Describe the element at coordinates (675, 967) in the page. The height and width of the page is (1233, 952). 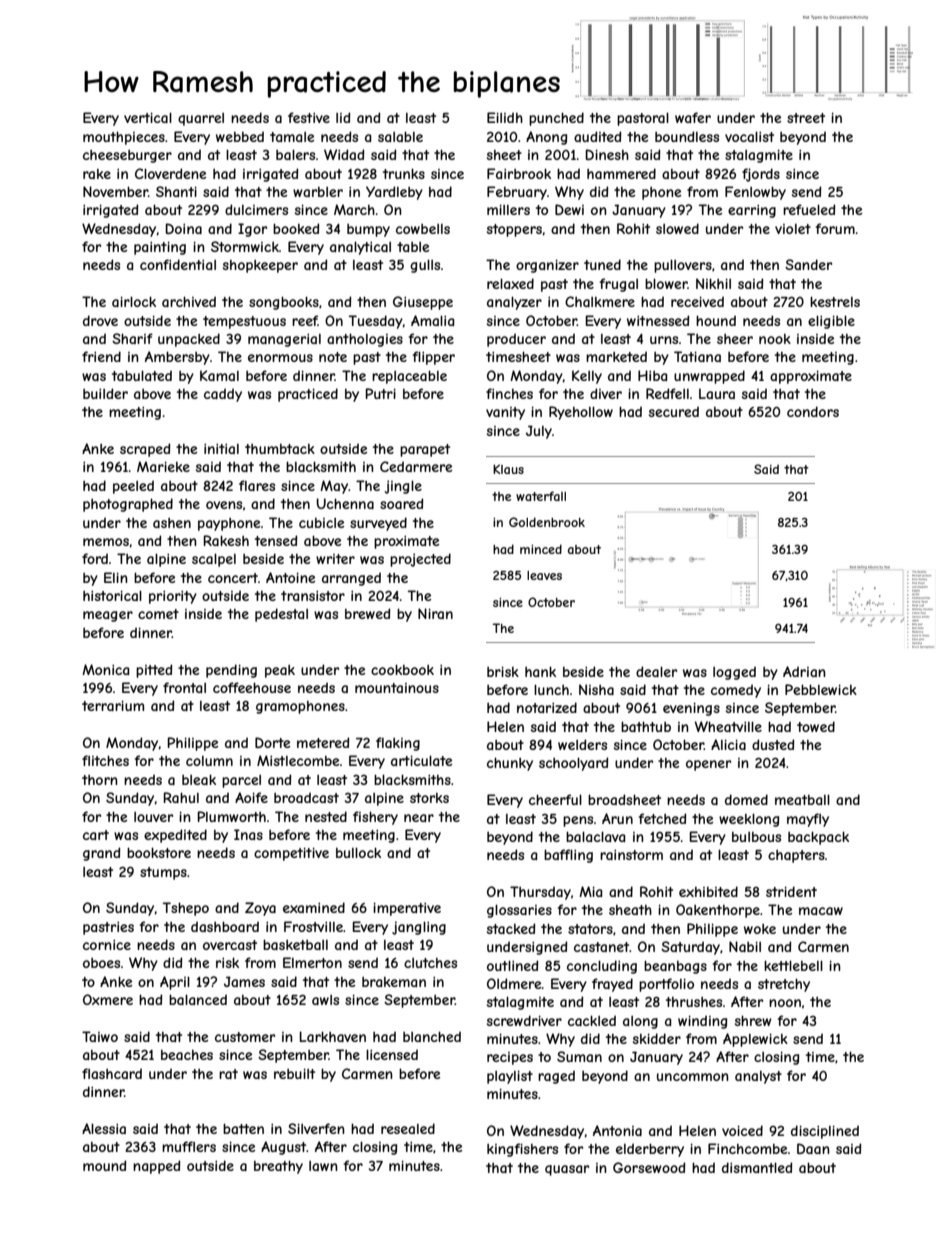
I see `beanbags` at that location.
